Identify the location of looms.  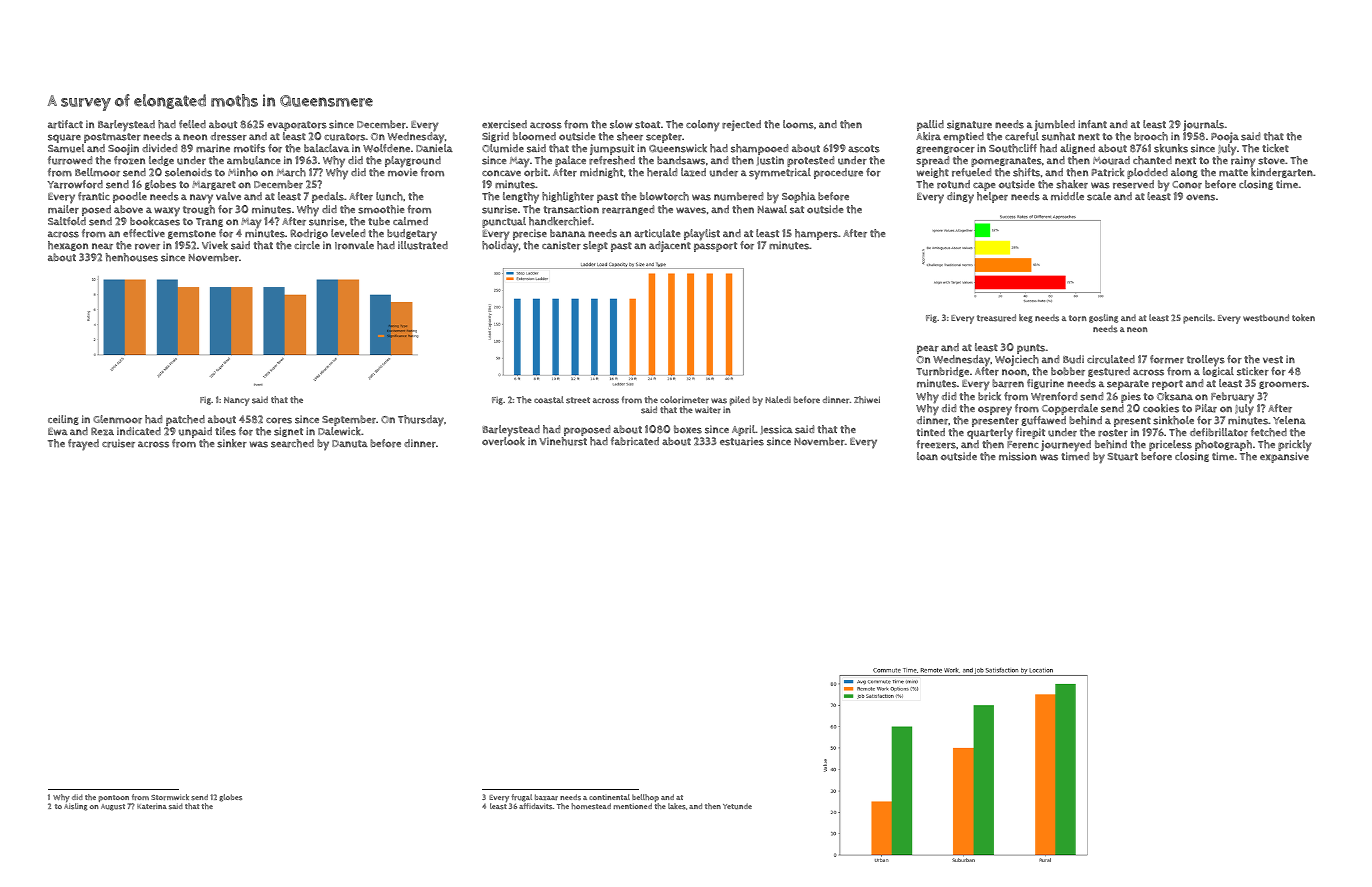
(798, 124).
